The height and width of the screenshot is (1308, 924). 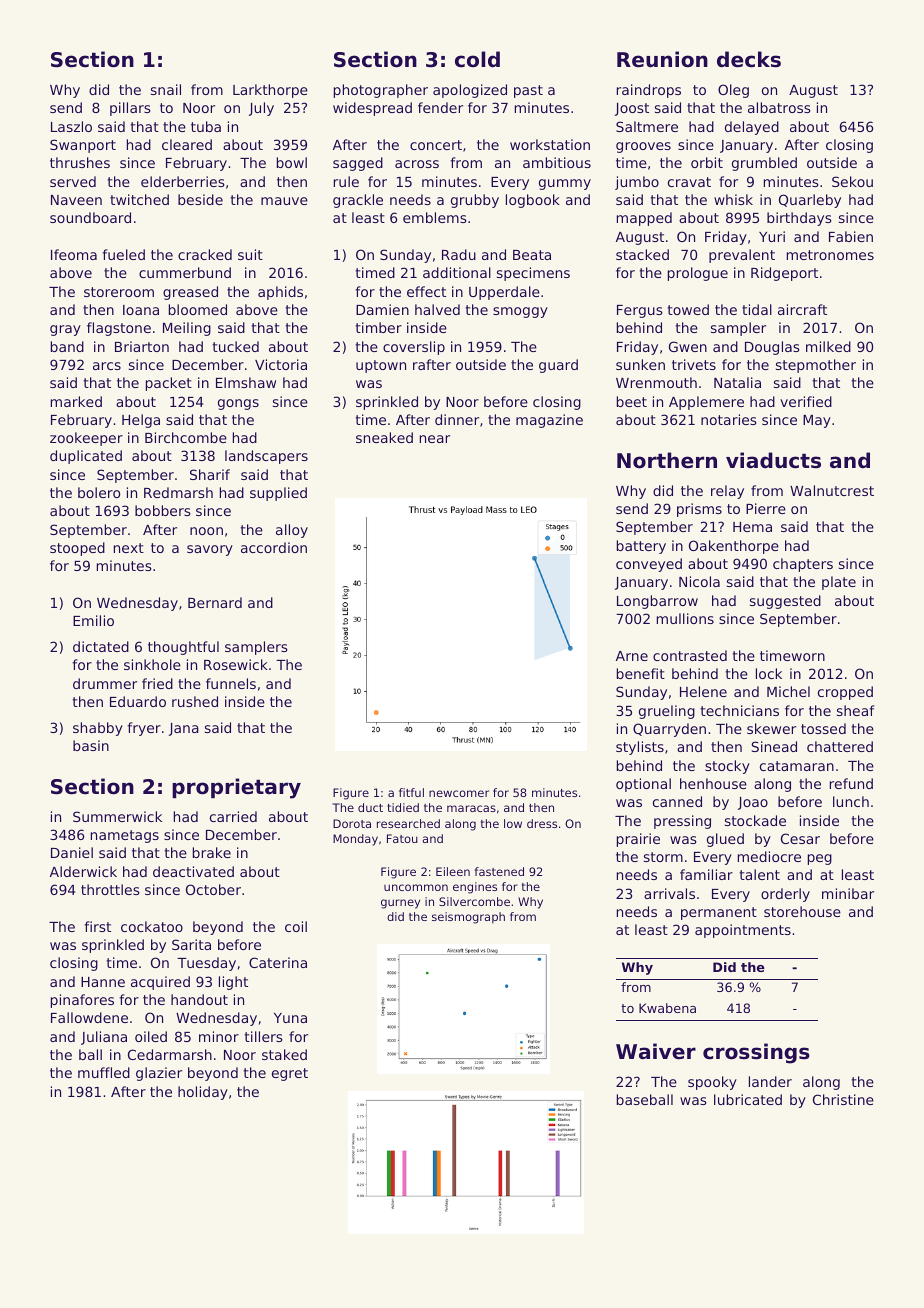 I want to click on greased, so click(x=190, y=293).
